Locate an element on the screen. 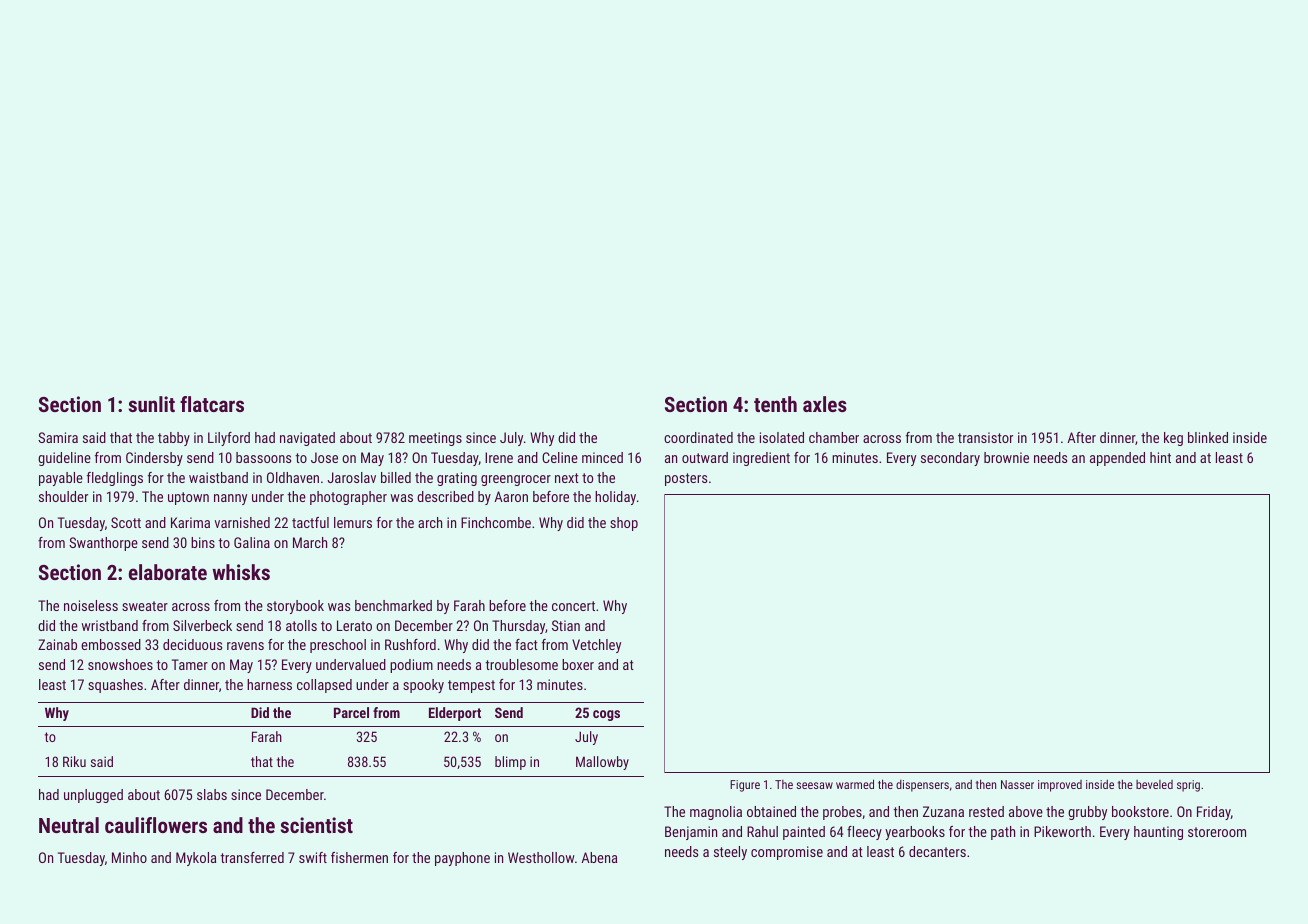 This screenshot has width=1308, height=924. transferred is located at coordinates (252, 857).
